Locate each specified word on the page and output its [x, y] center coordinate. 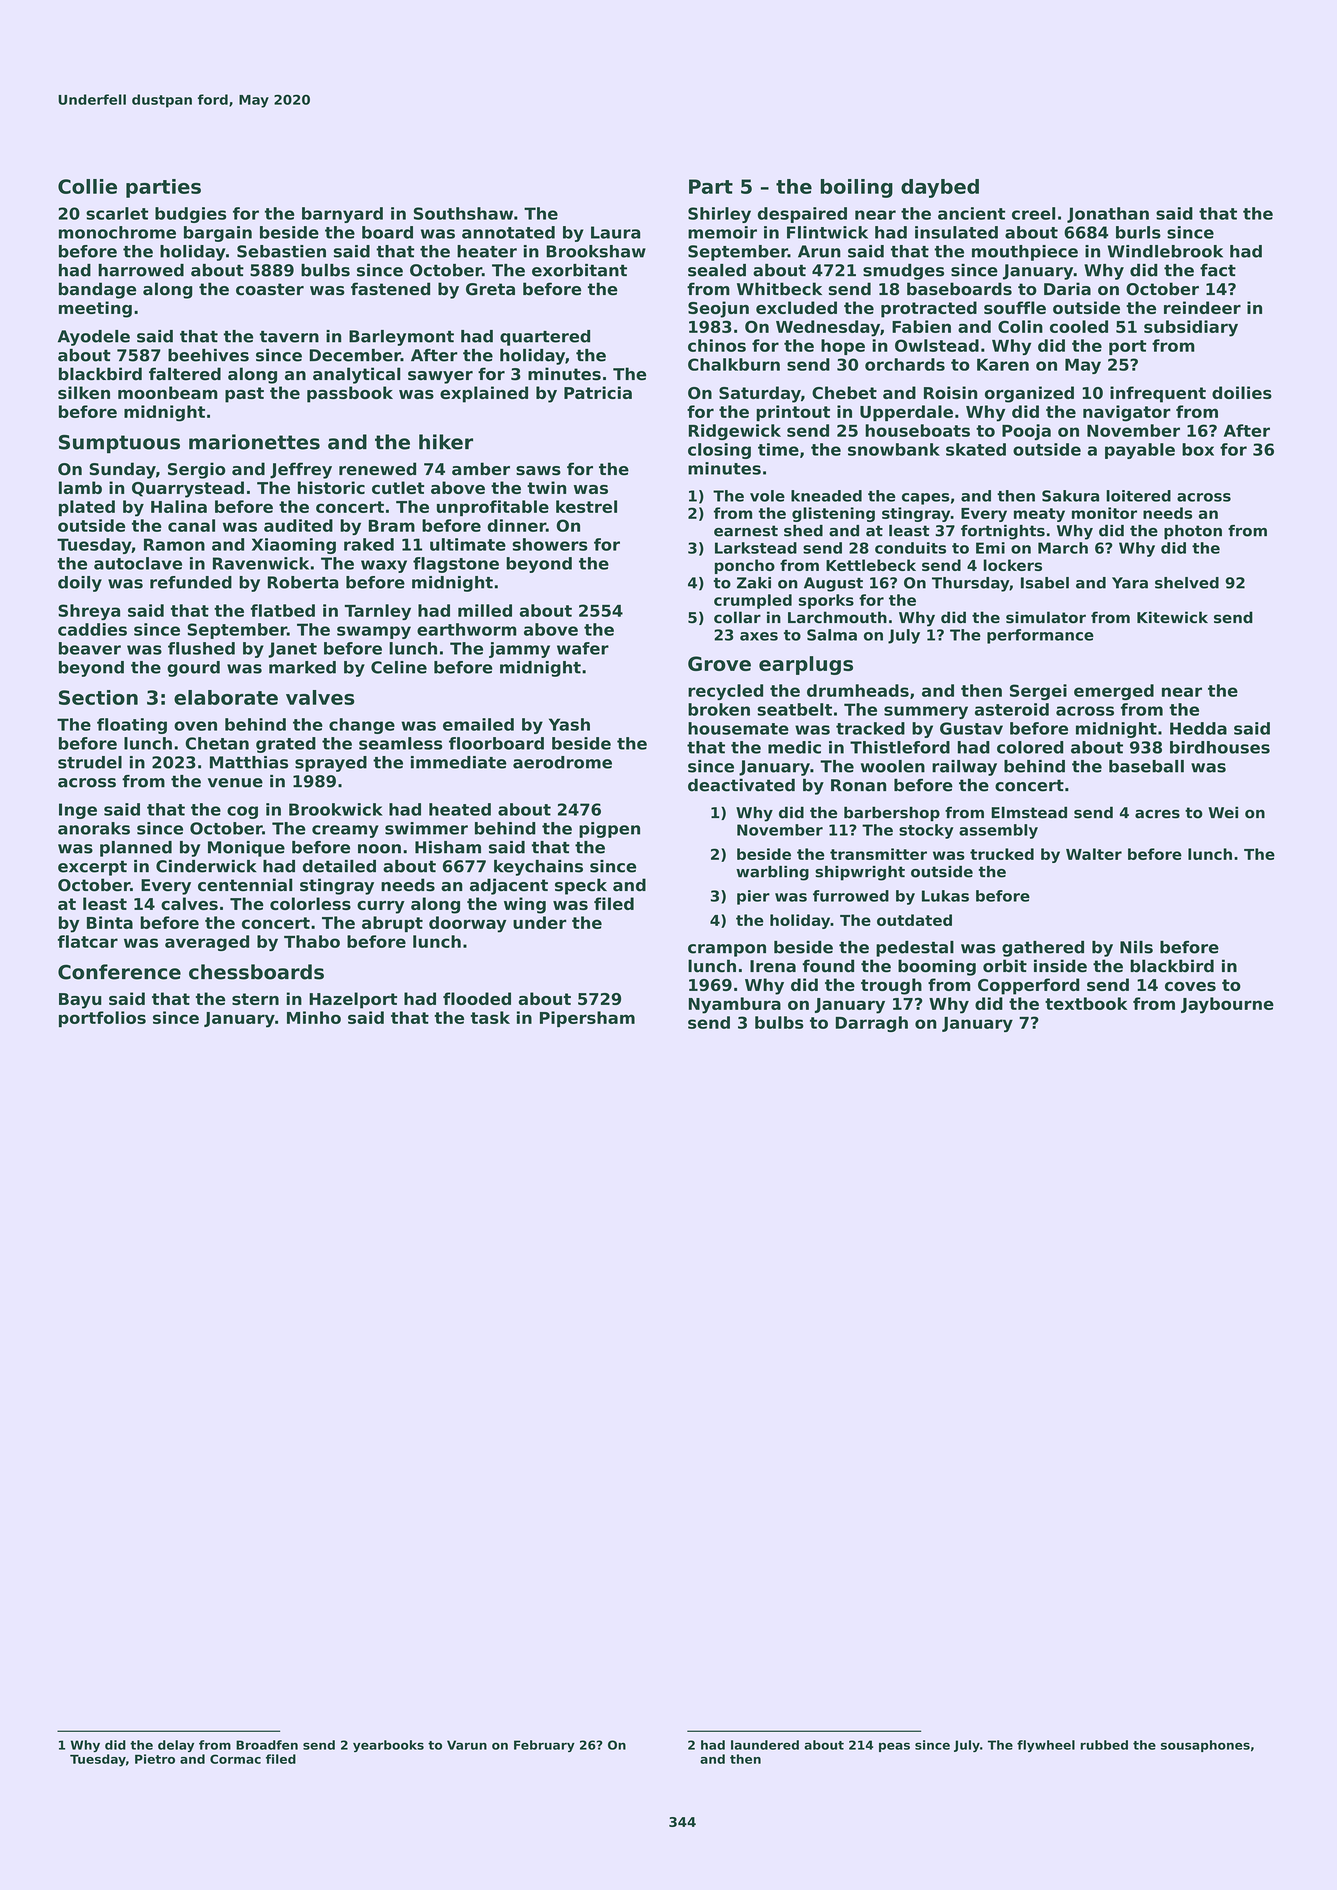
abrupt [392, 924]
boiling [857, 188]
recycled [725, 692]
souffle [1015, 307]
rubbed [1104, 1745]
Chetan [217, 743]
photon [1193, 532]
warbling [772, 873]
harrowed [141, 270]
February [544, 1746]
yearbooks [388, 1746]
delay [176, 1746]
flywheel [1046, 1746]
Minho [314, 1017]
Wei [1223, 812]
